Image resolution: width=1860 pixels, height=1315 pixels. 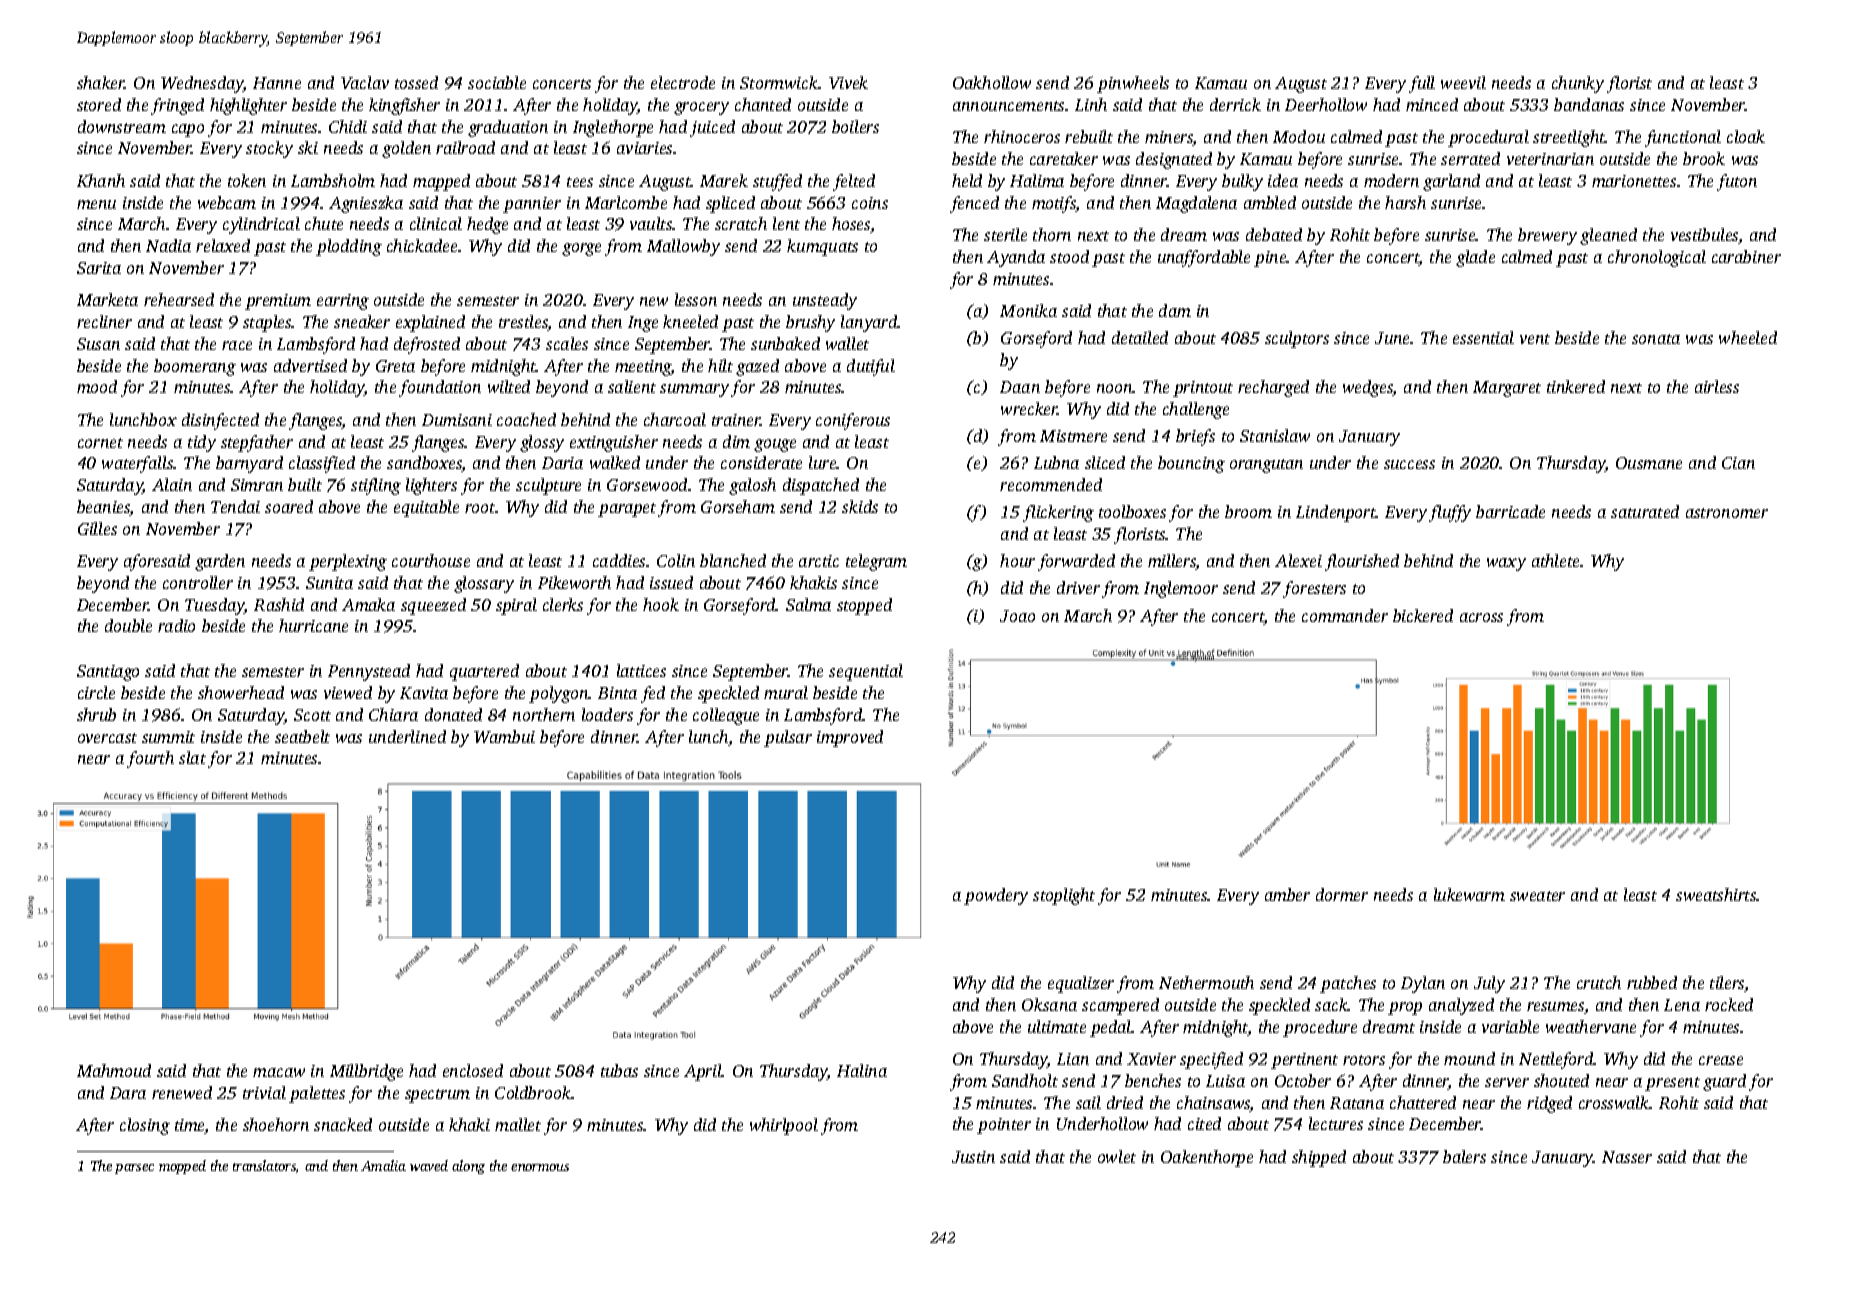 What do you see at coordinates (973, 1157) in the screenshot?
I see `Justin` at bounding box center [973, 1157].
